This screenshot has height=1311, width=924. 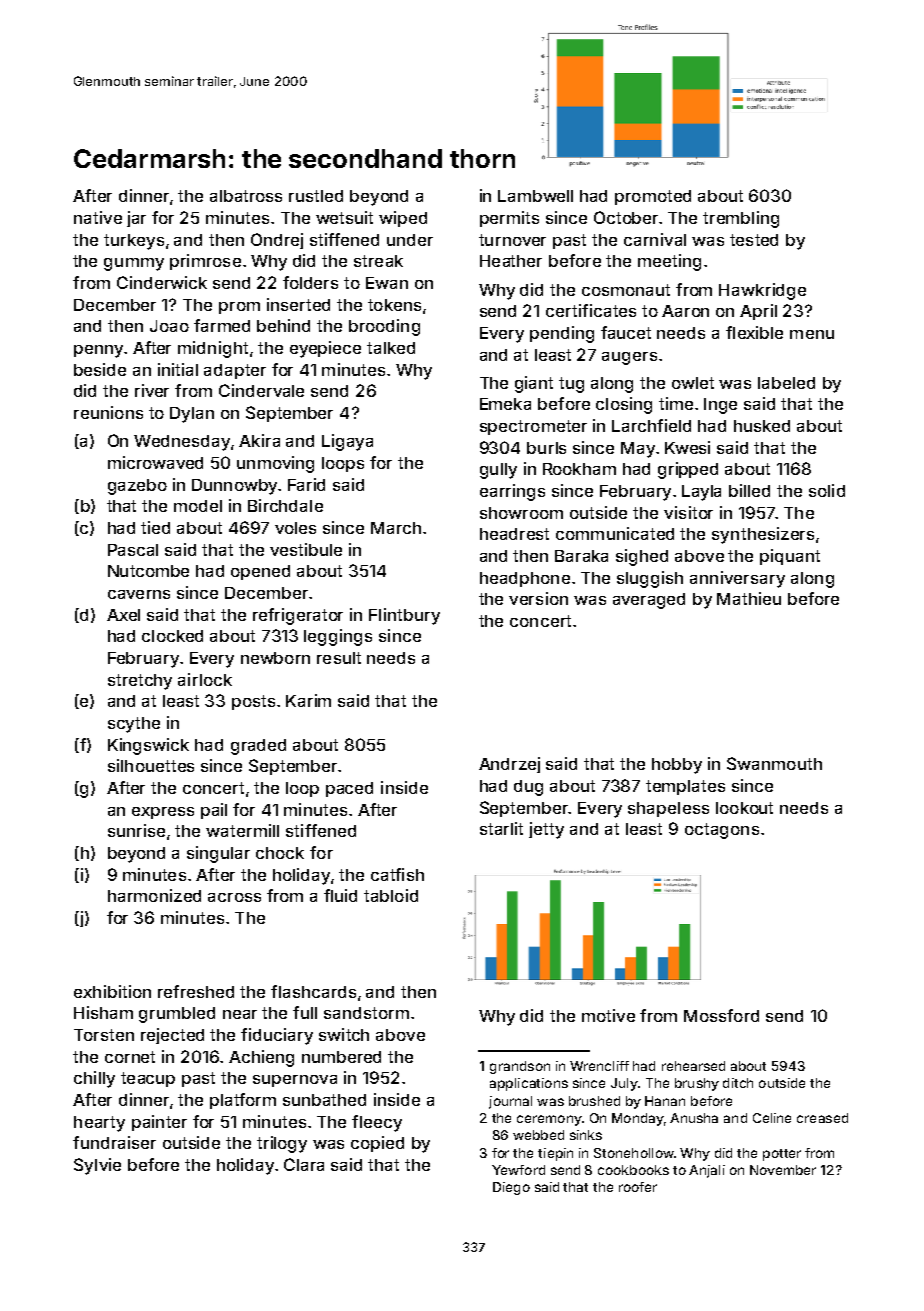 I want to click on version, so click(x=538, y=598).
